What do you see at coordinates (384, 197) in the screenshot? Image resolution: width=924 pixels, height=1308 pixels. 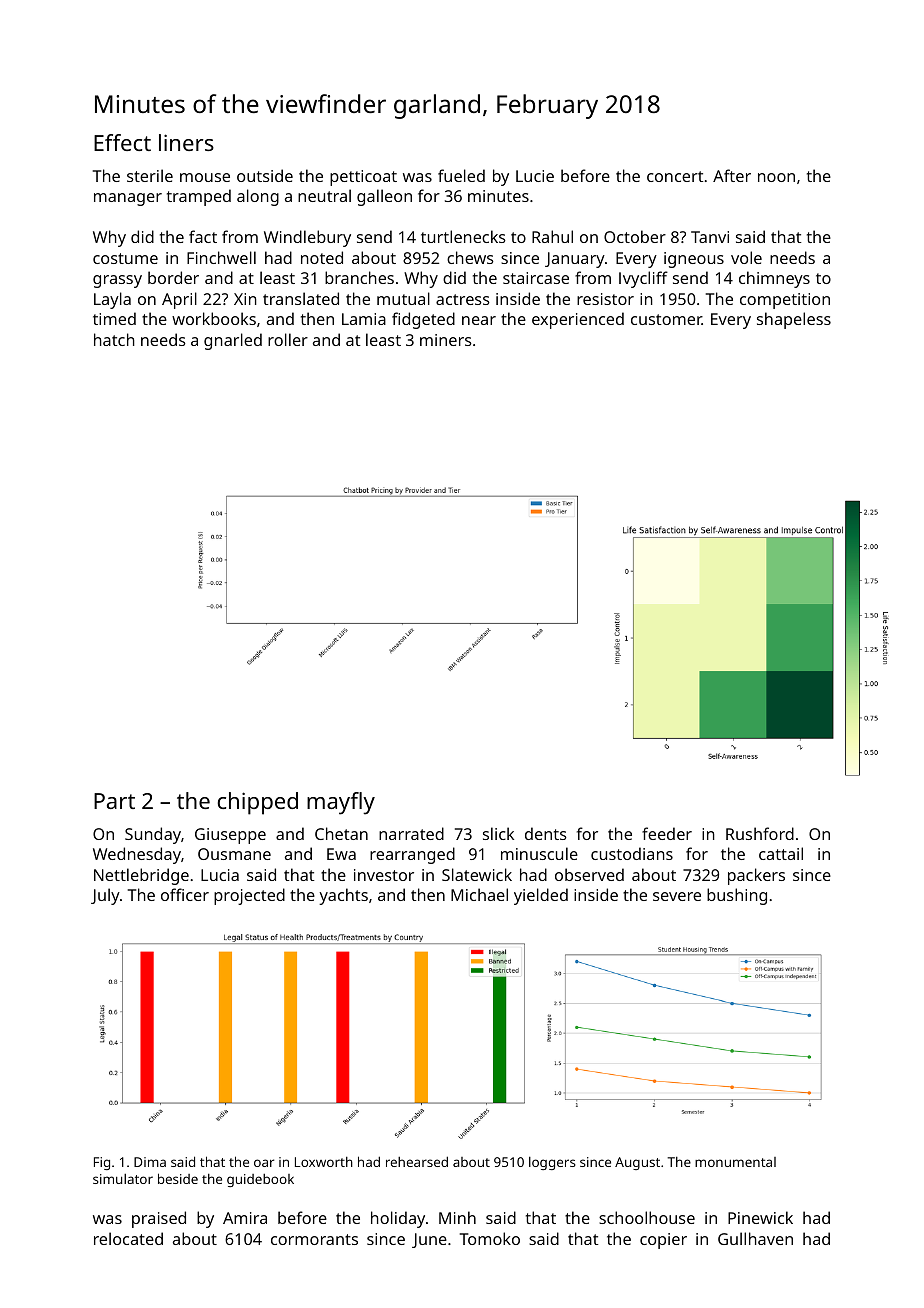 I see `galleon` at bounding box center [384, 197].
